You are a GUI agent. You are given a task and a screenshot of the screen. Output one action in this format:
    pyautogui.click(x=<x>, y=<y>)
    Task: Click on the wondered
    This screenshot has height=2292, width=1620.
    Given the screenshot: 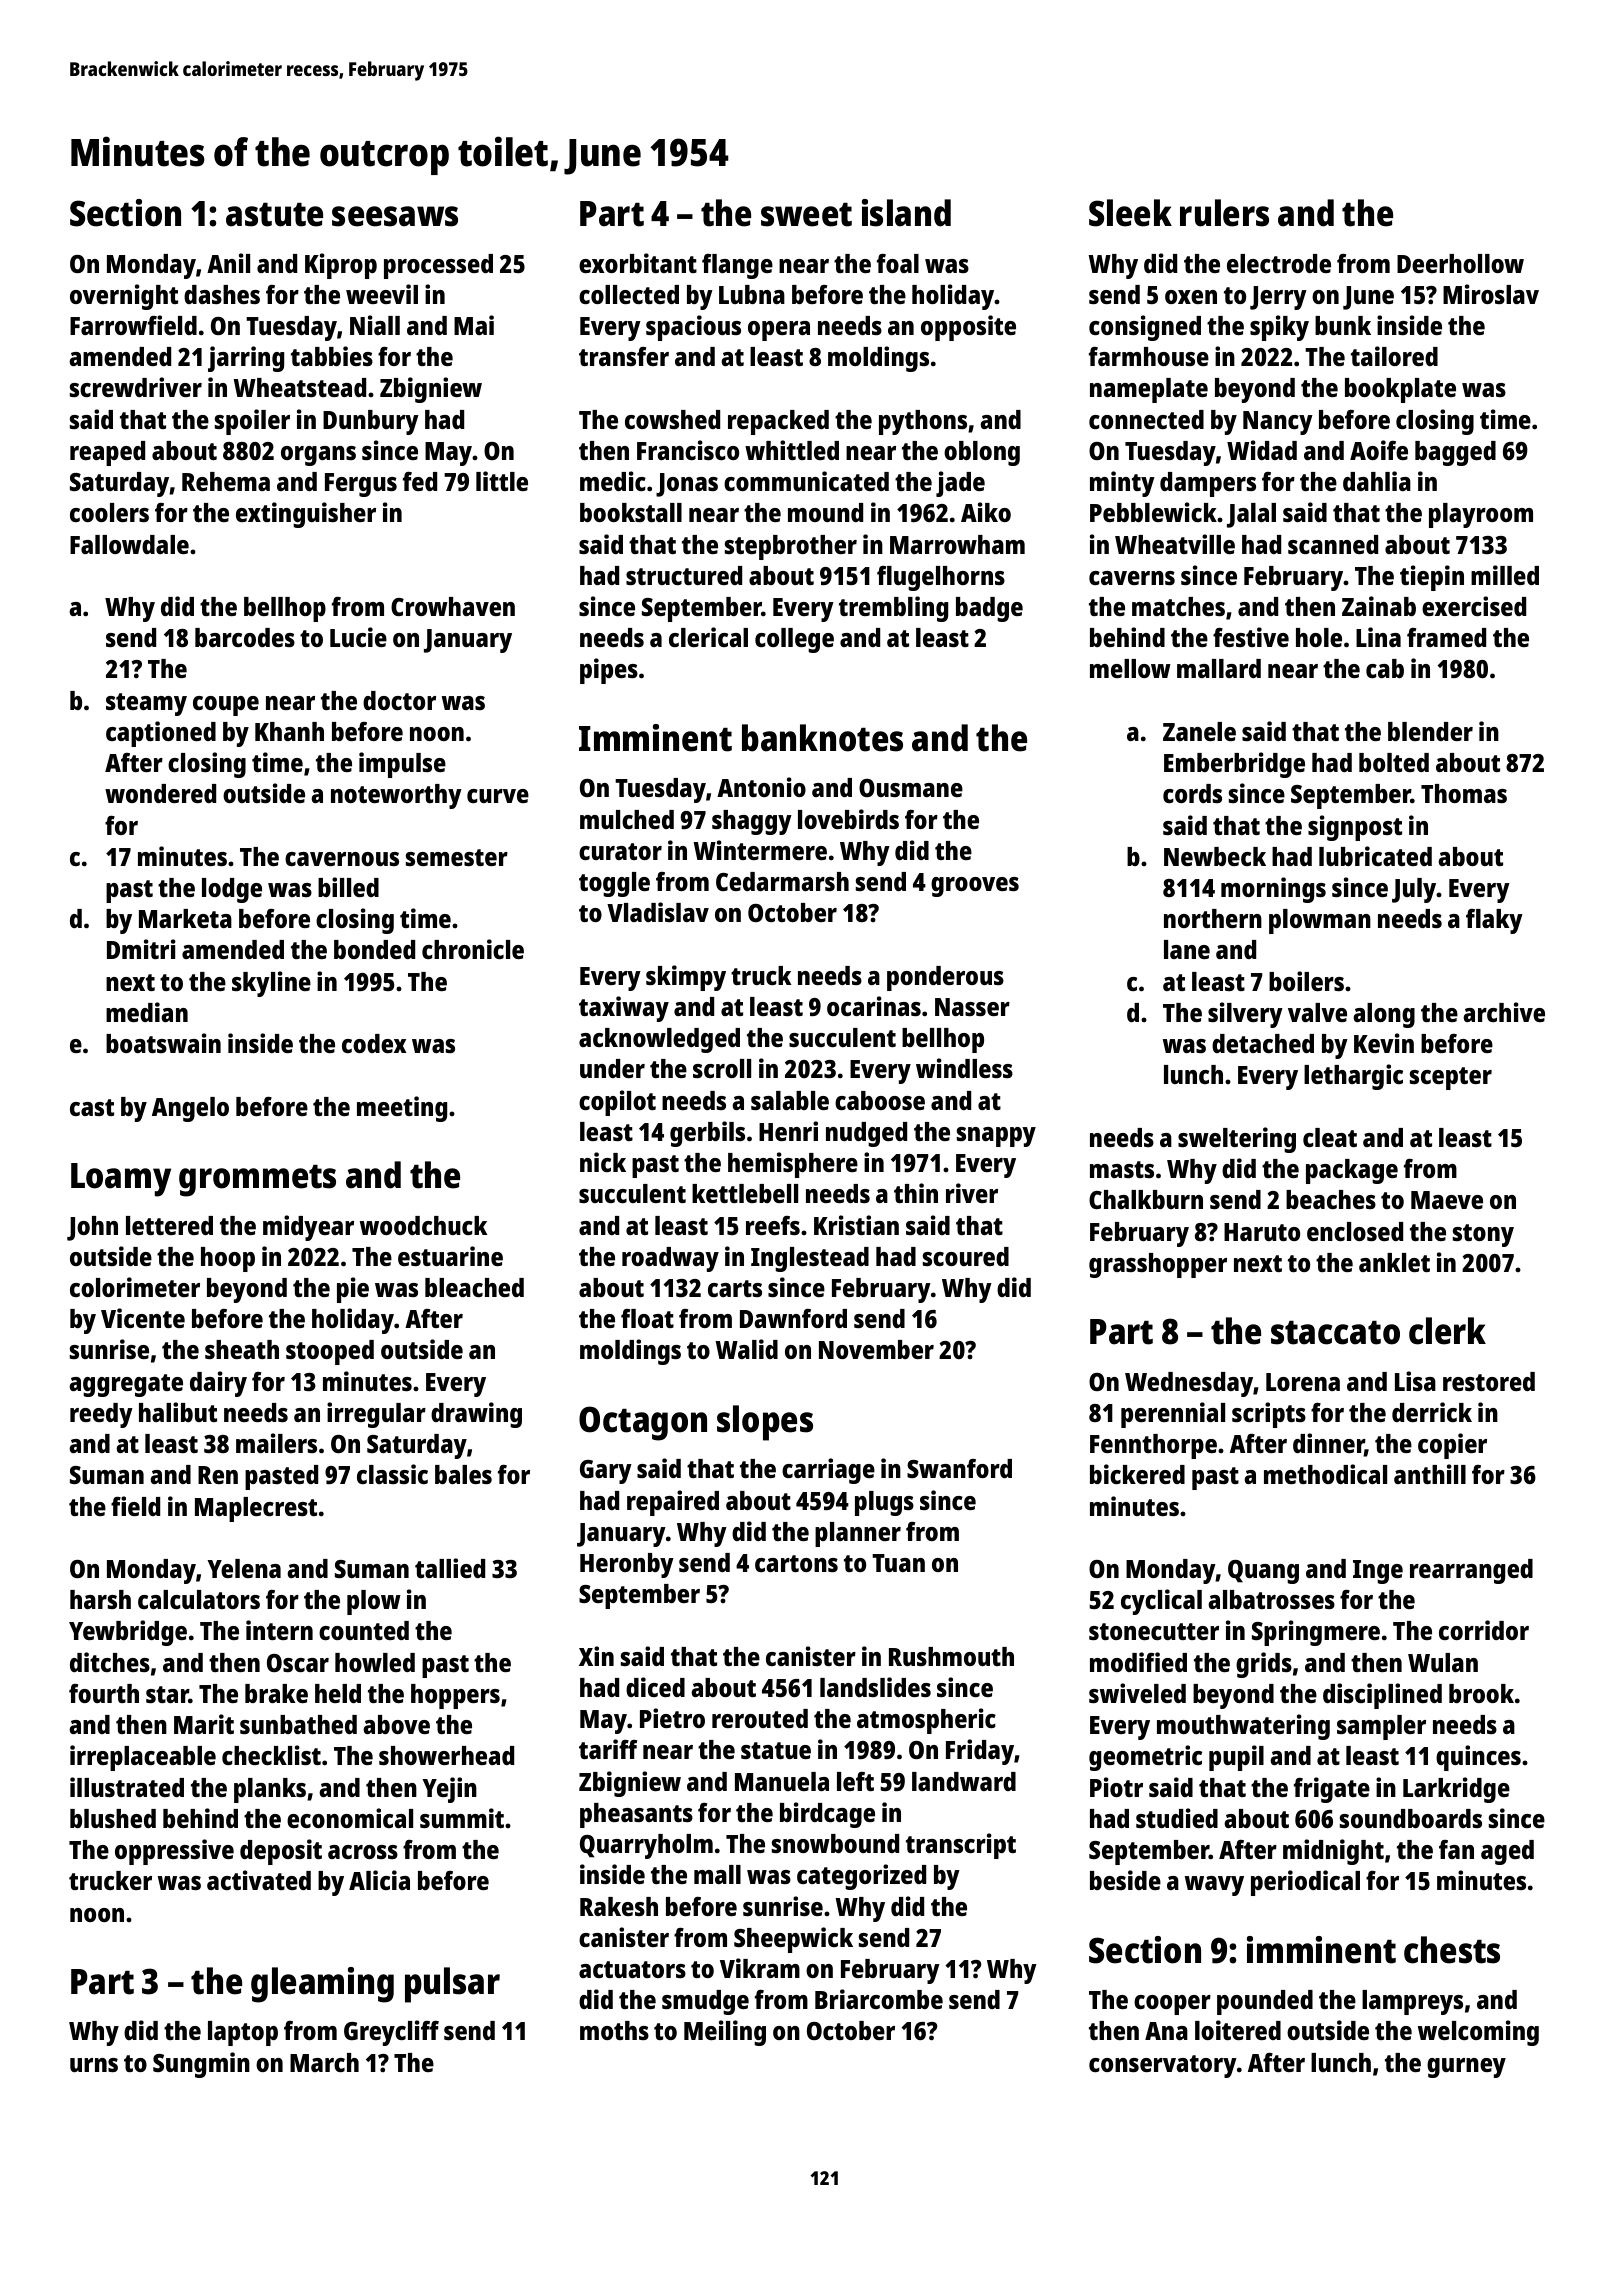 What is the action you would take?
    pyautogui.click(x=160, y=793)
